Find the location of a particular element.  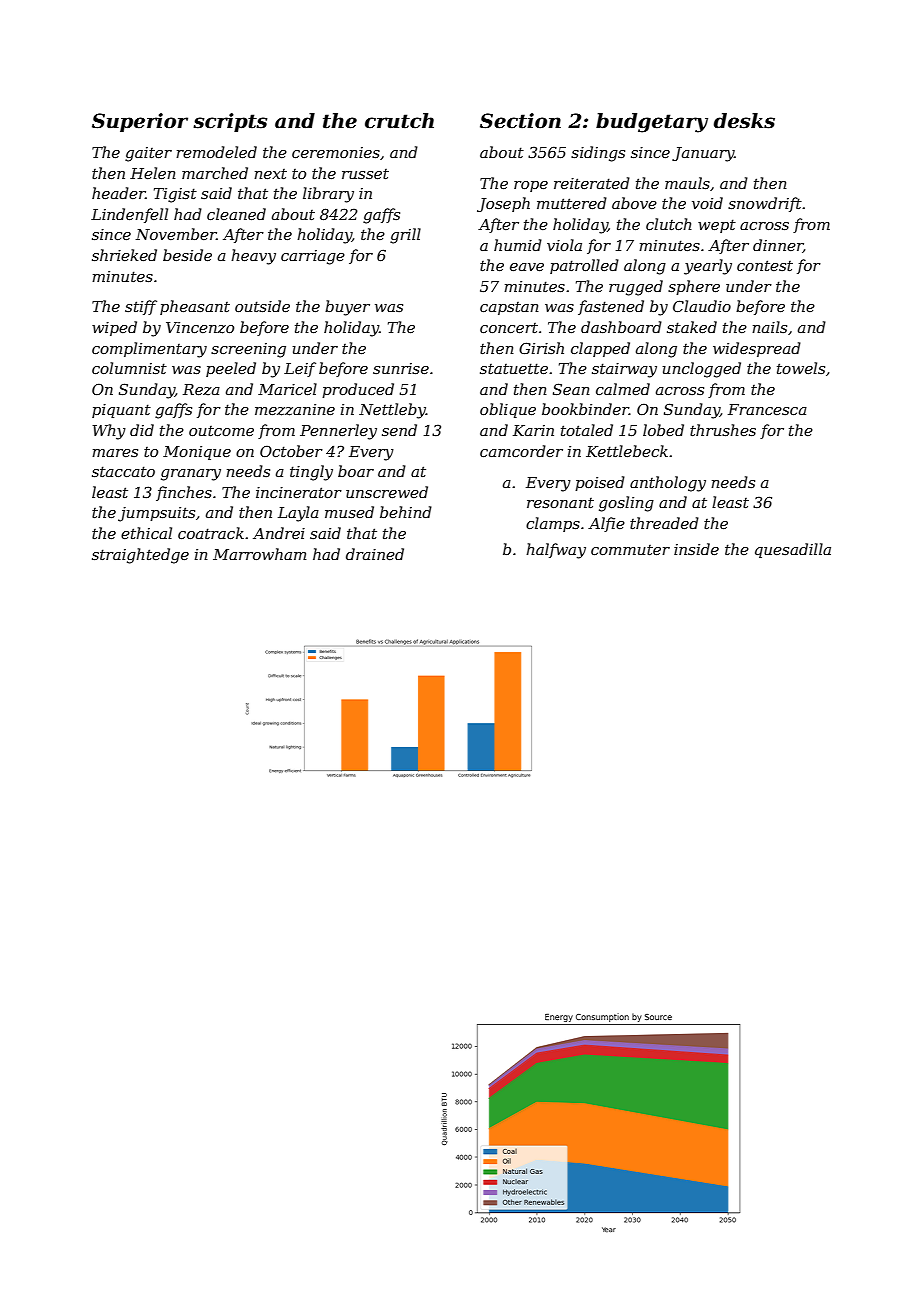

fastened is located at coordinates (611, 307).
